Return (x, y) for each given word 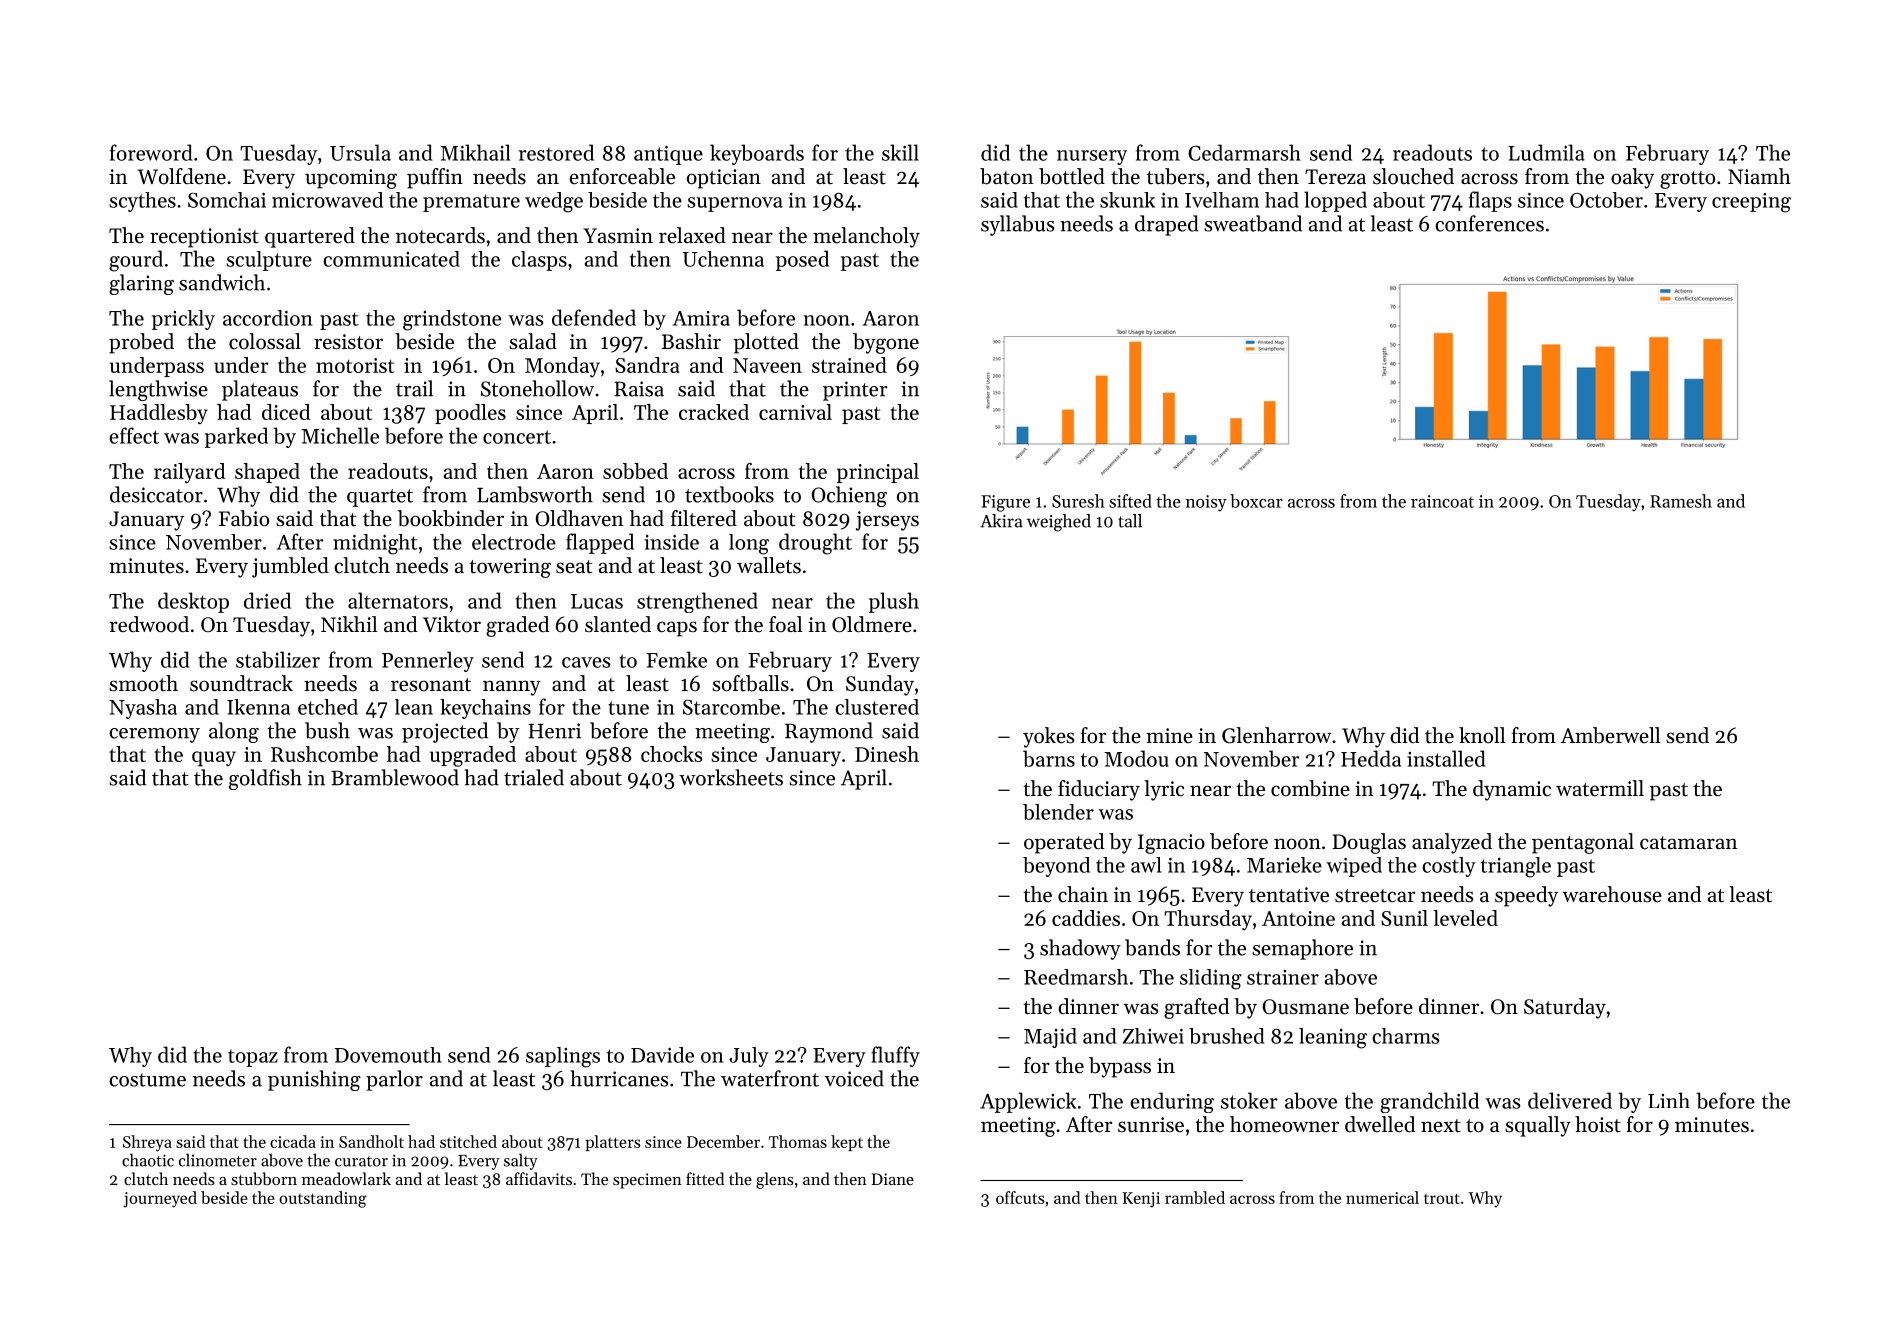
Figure (1005, 503)
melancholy (866, 237)
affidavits (539, 1178)
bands (1152, 947)
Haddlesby (159, 414)
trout (1442, 1198)
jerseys (887, 521)
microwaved (327, 200)
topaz (253, 1058)
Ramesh (1681, 501)
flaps (1490, 201)
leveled (1465, 918)
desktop (193, 602)
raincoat (1442, 501)
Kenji (1141, 1200)
